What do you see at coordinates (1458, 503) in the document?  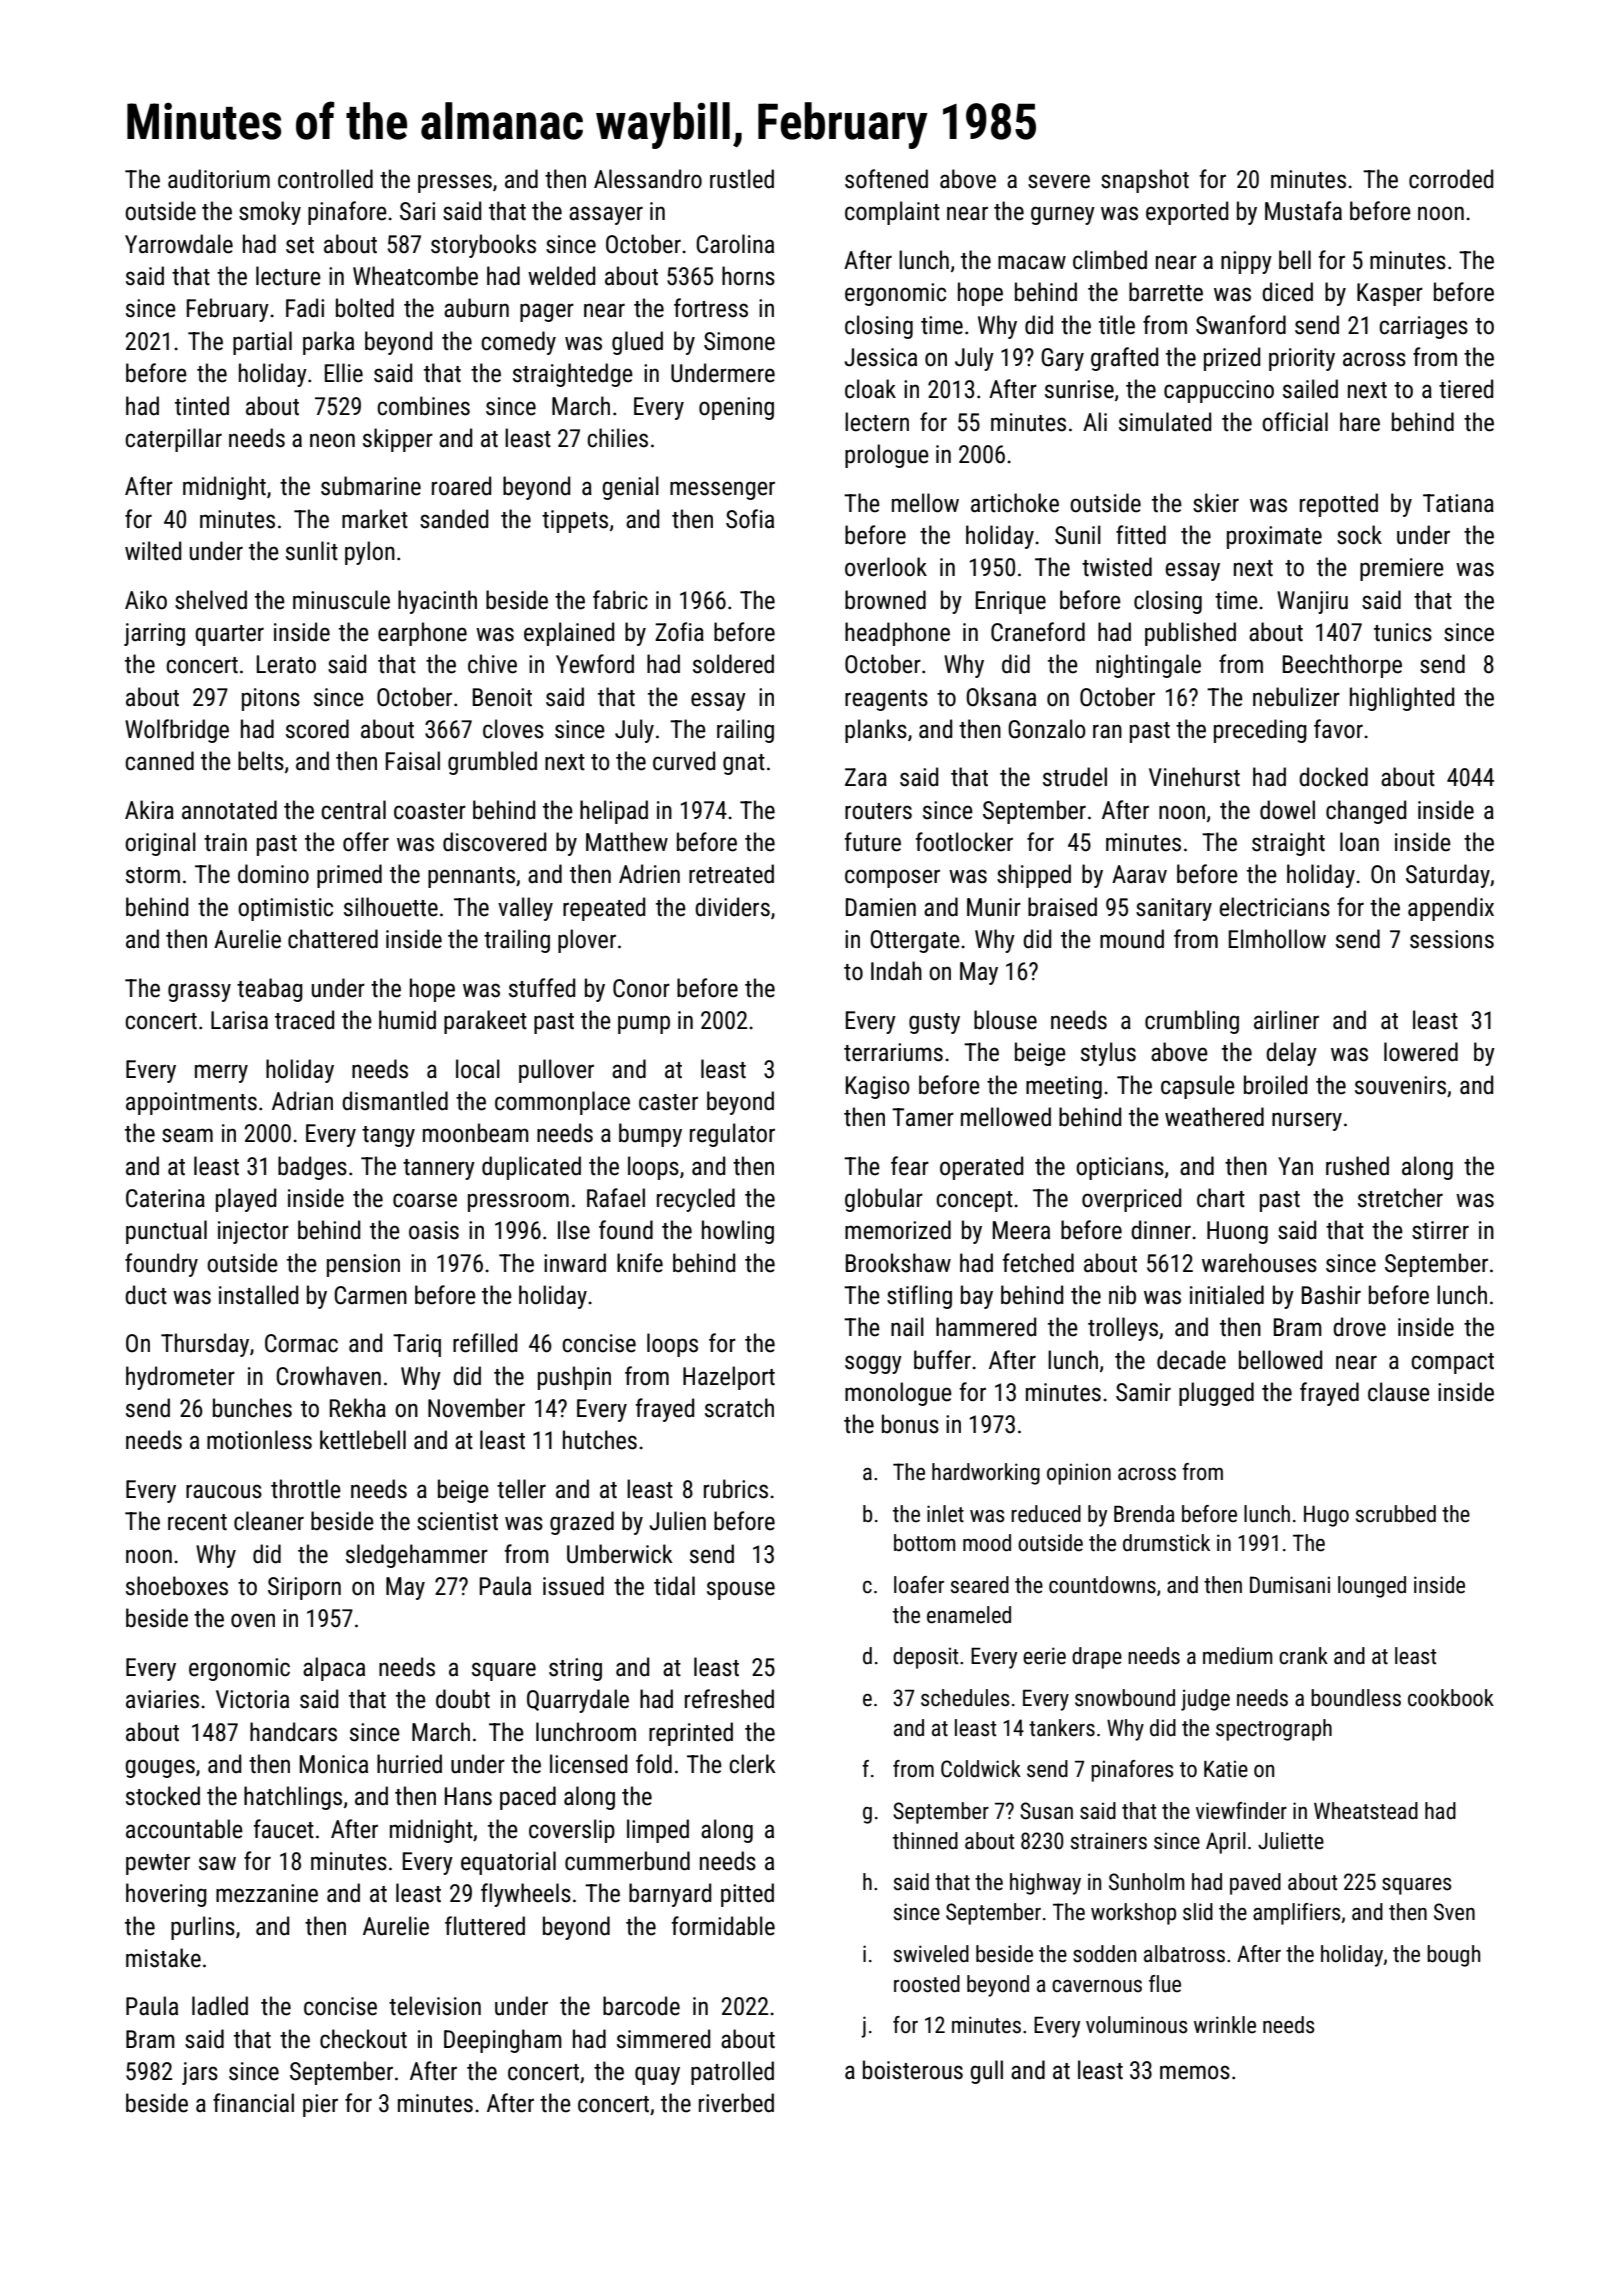 I see `Tatiana` at bounding box center [1458, 503].
